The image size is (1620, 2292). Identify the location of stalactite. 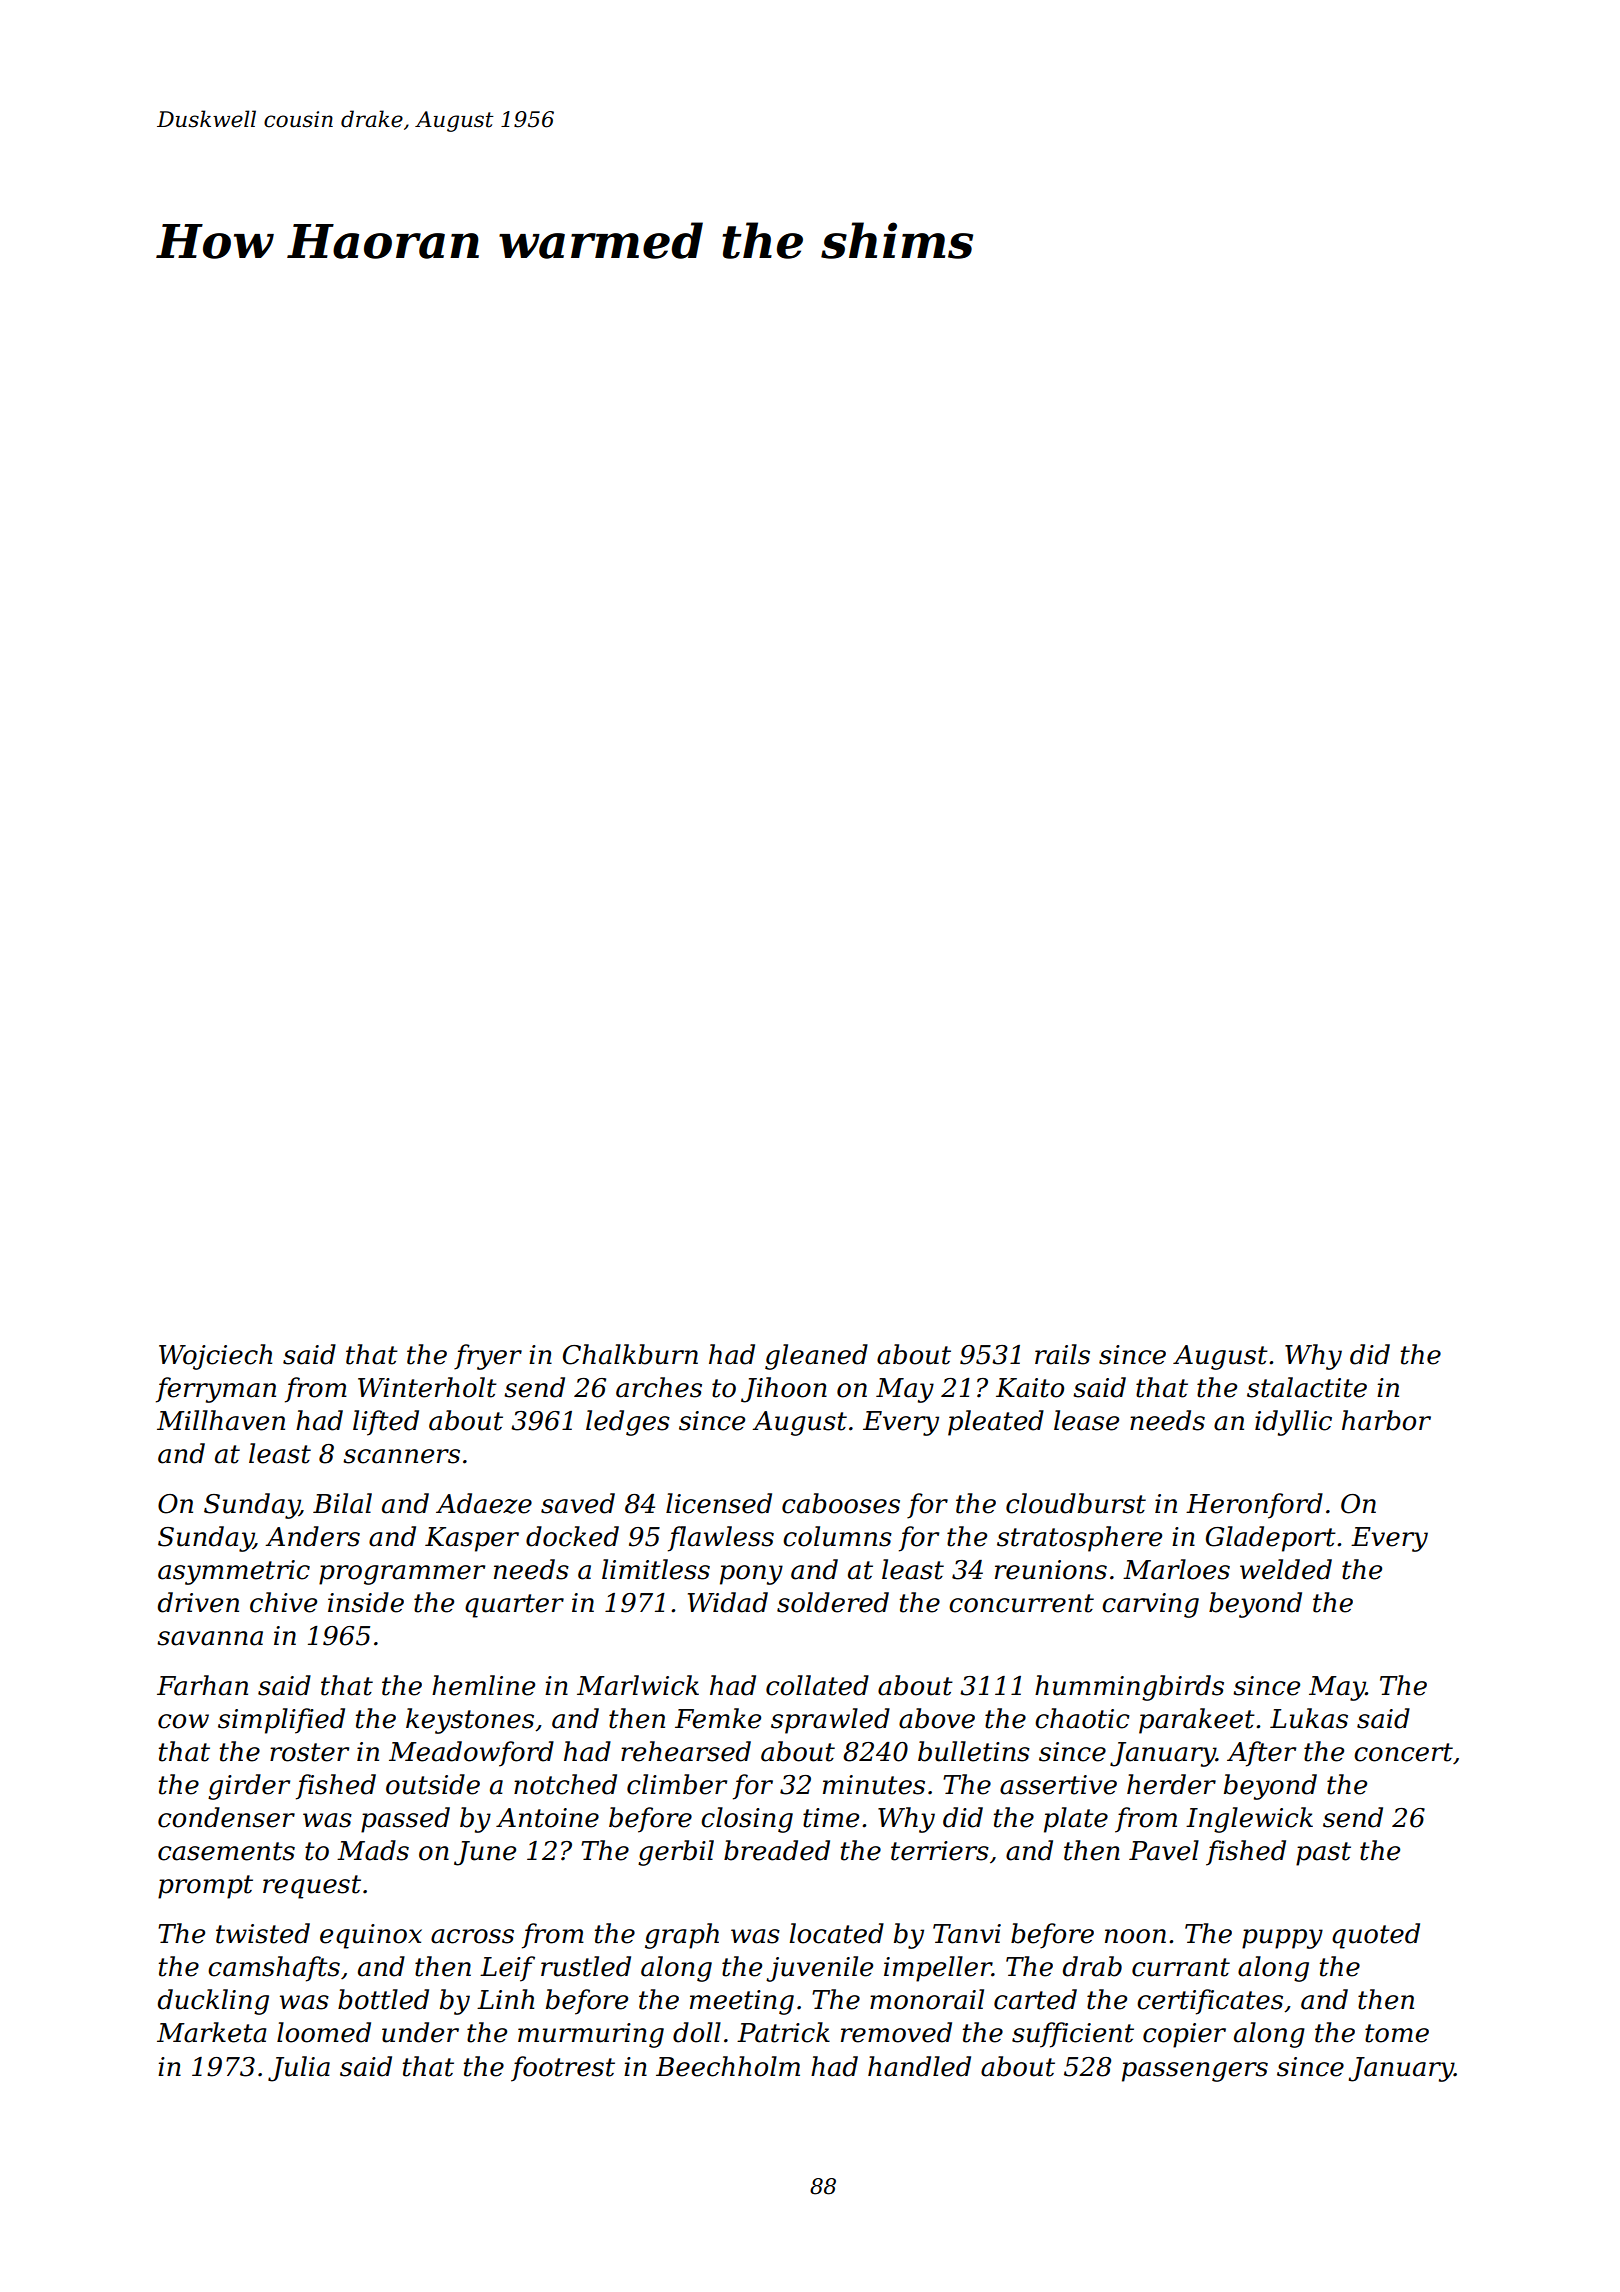
(1307, 1387).
